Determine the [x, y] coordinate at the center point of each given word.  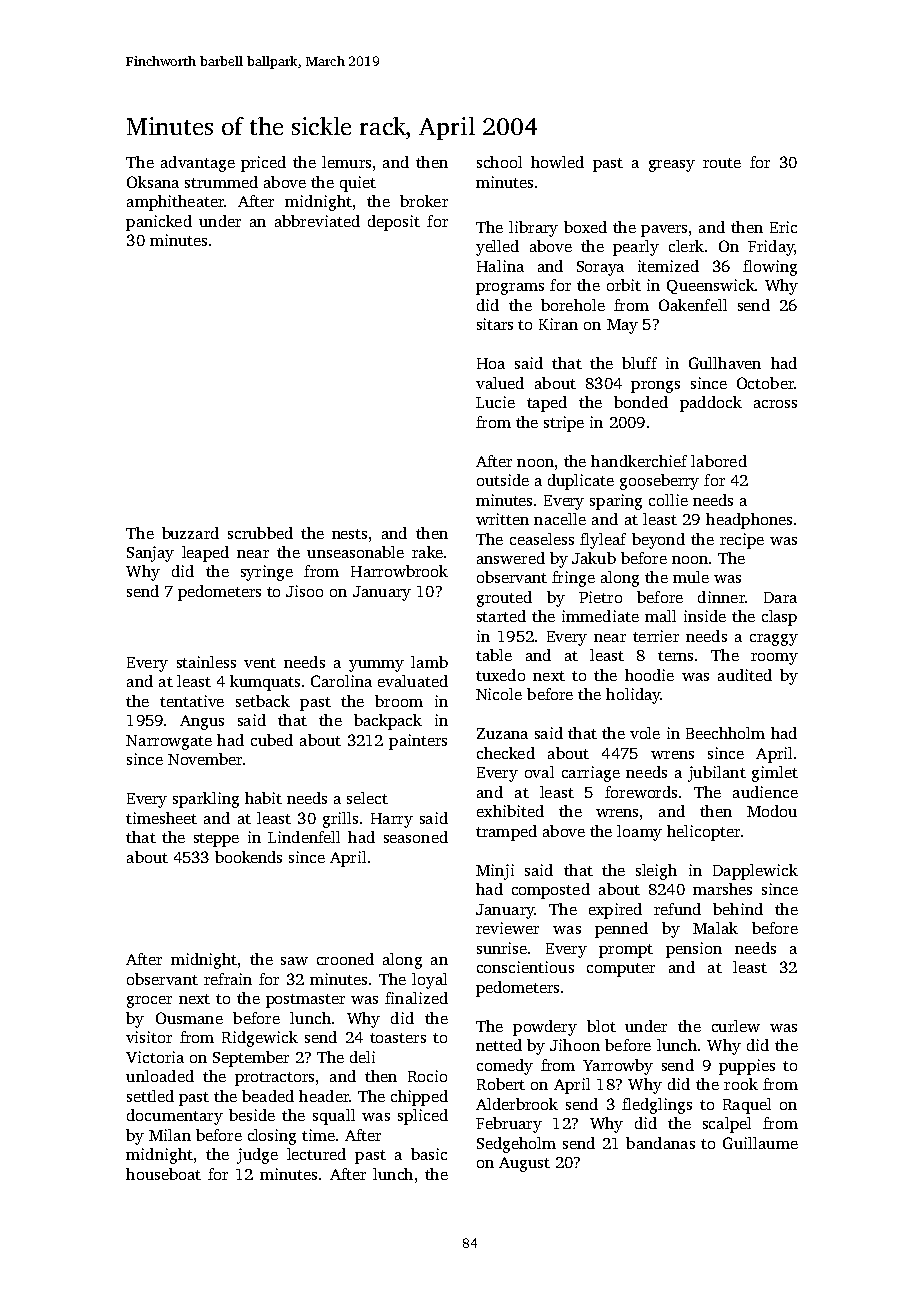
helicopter [703, 833]
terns [675, 656]
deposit [394, 223]
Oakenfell [693, 305]
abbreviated [317, 221]
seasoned [416, 837]
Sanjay [150, 554]
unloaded [160, 1076]
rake [427, 552]
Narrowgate [169, 742]
